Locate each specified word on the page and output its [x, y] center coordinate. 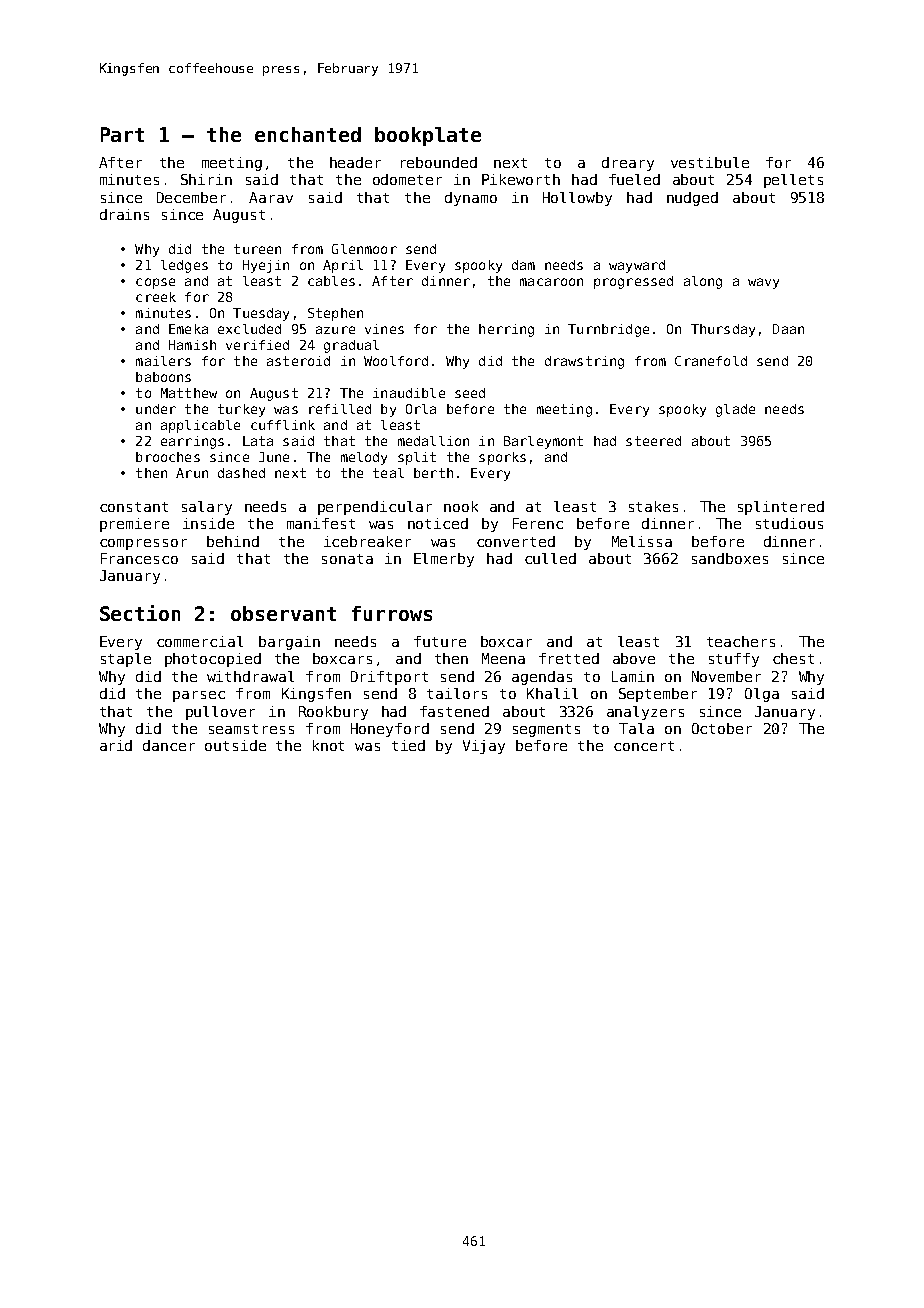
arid [116, 745]
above [634, 658]
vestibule [710, 162]
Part [122, 134]
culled [550, 558]
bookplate [428, 136]
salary [207, 508]
